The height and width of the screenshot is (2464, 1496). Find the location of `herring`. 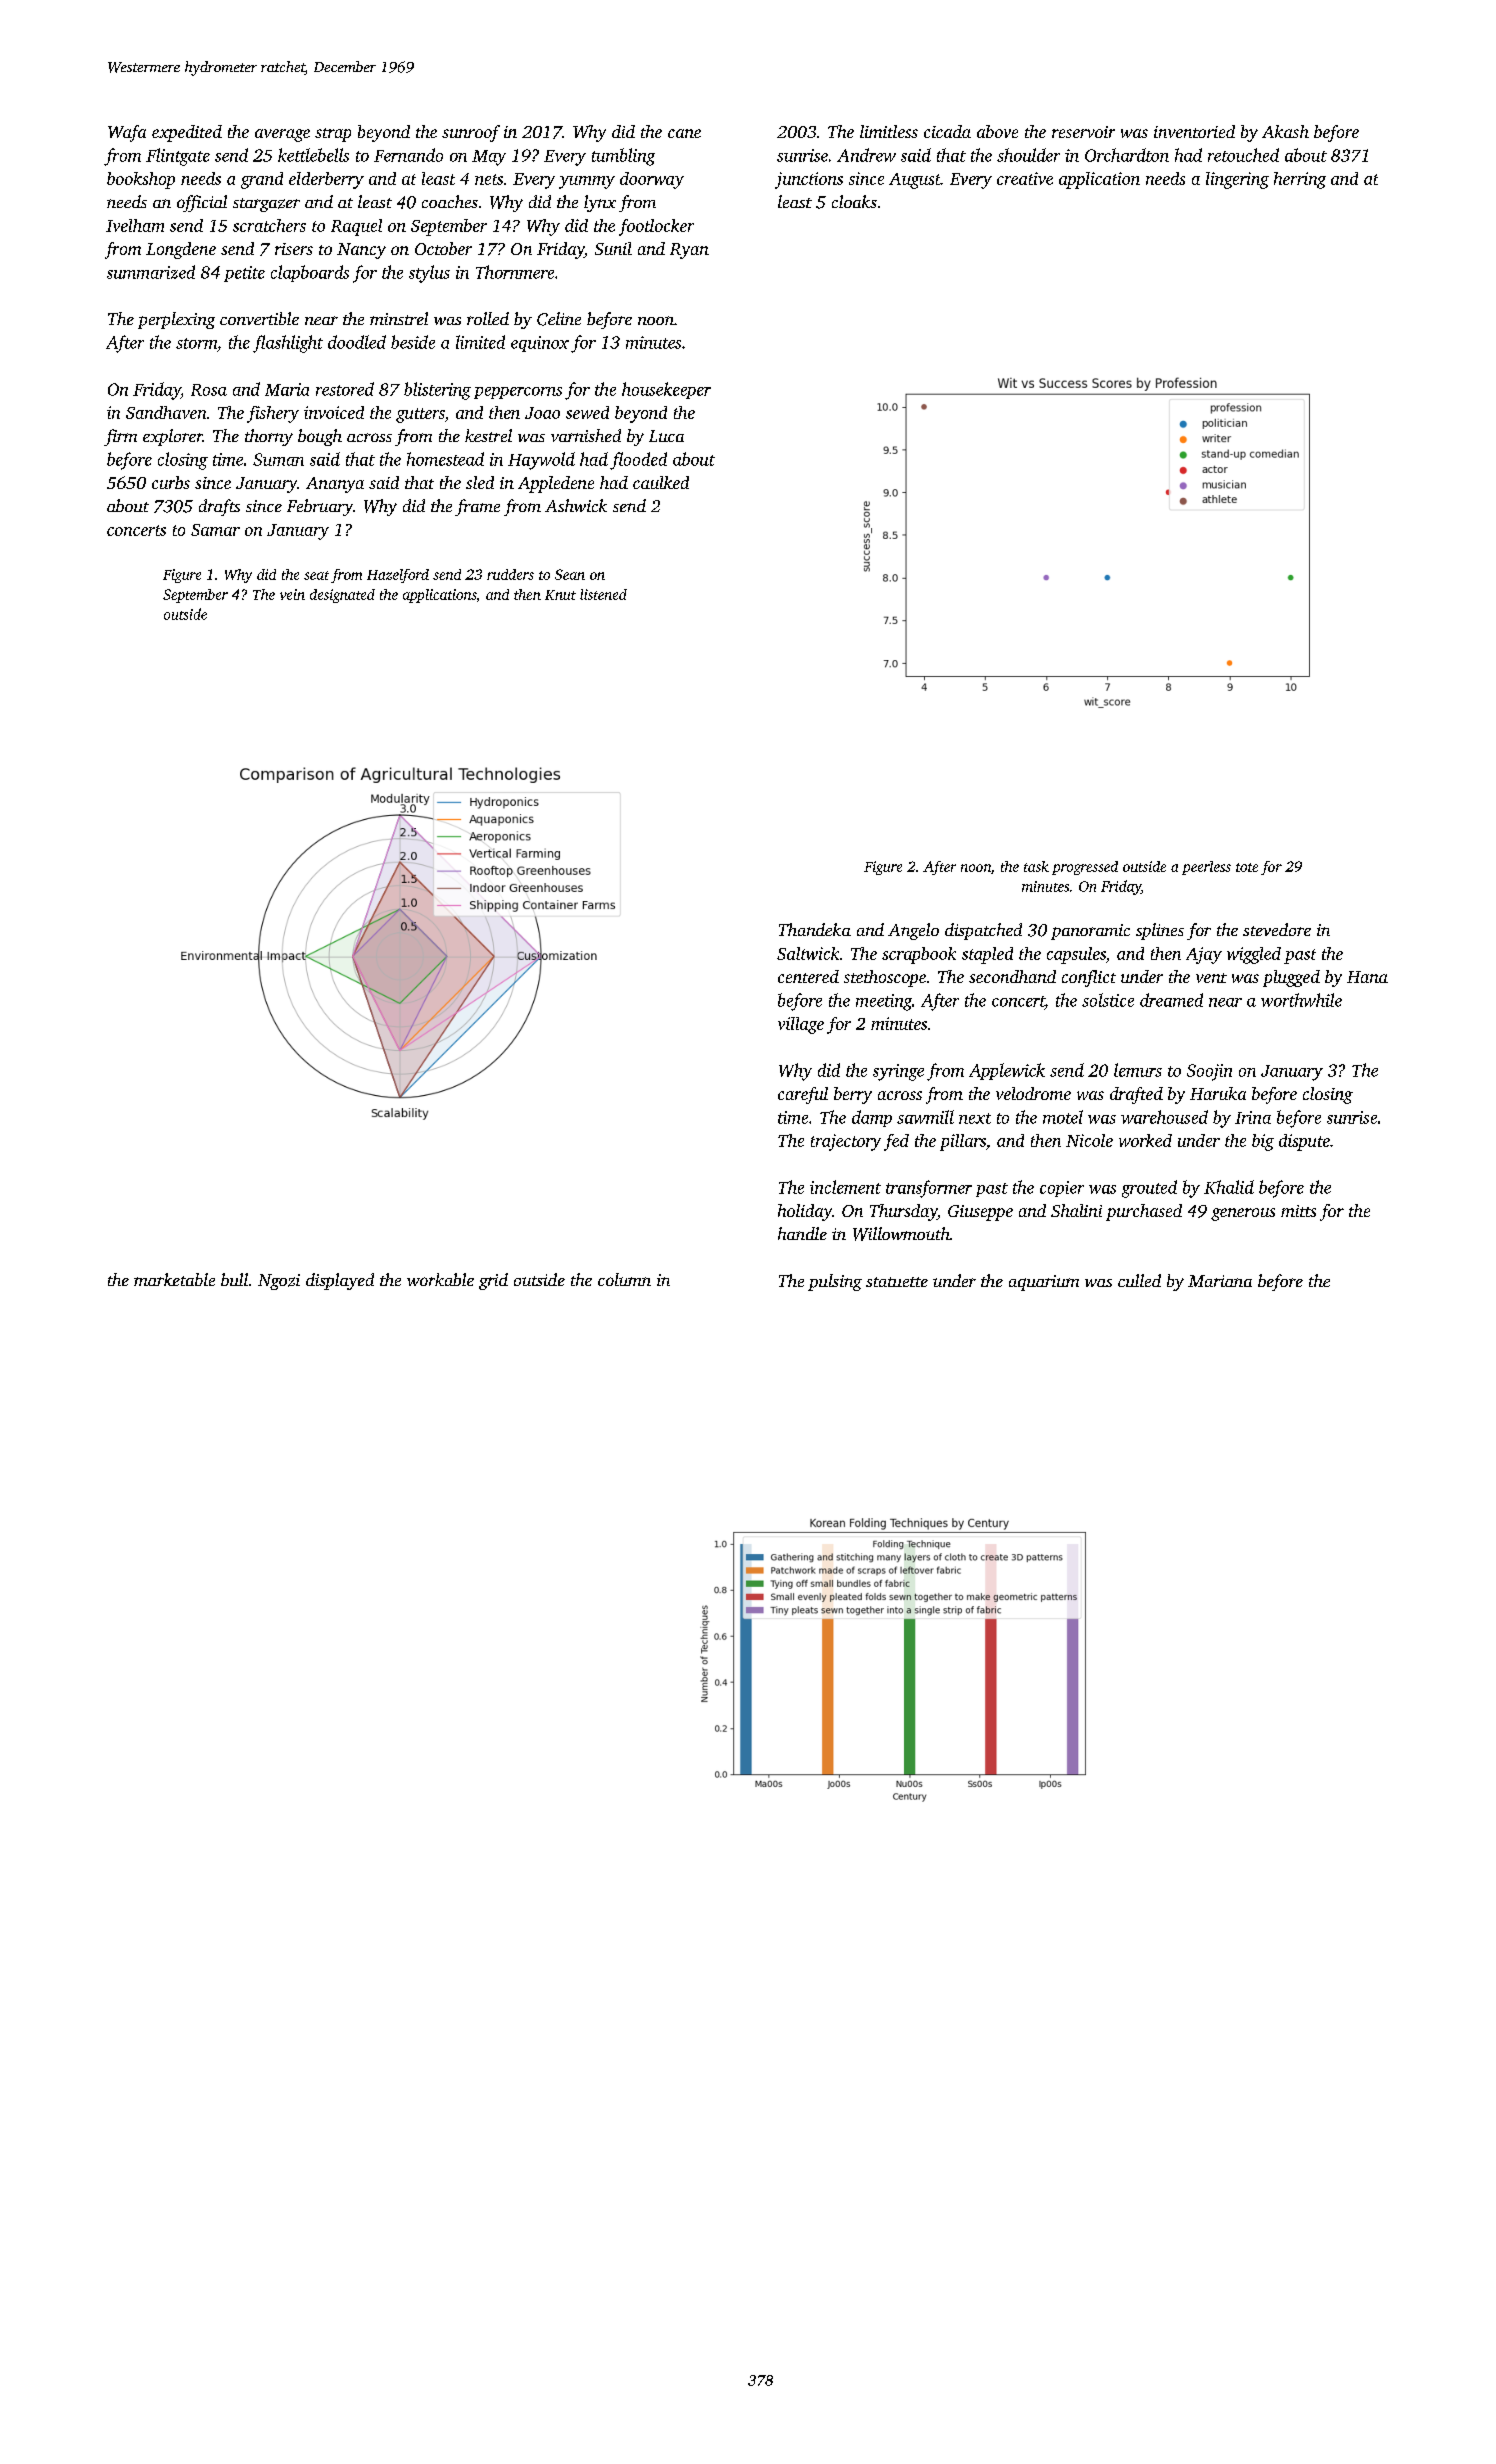

herring is located at coordinates (1300, 180).
